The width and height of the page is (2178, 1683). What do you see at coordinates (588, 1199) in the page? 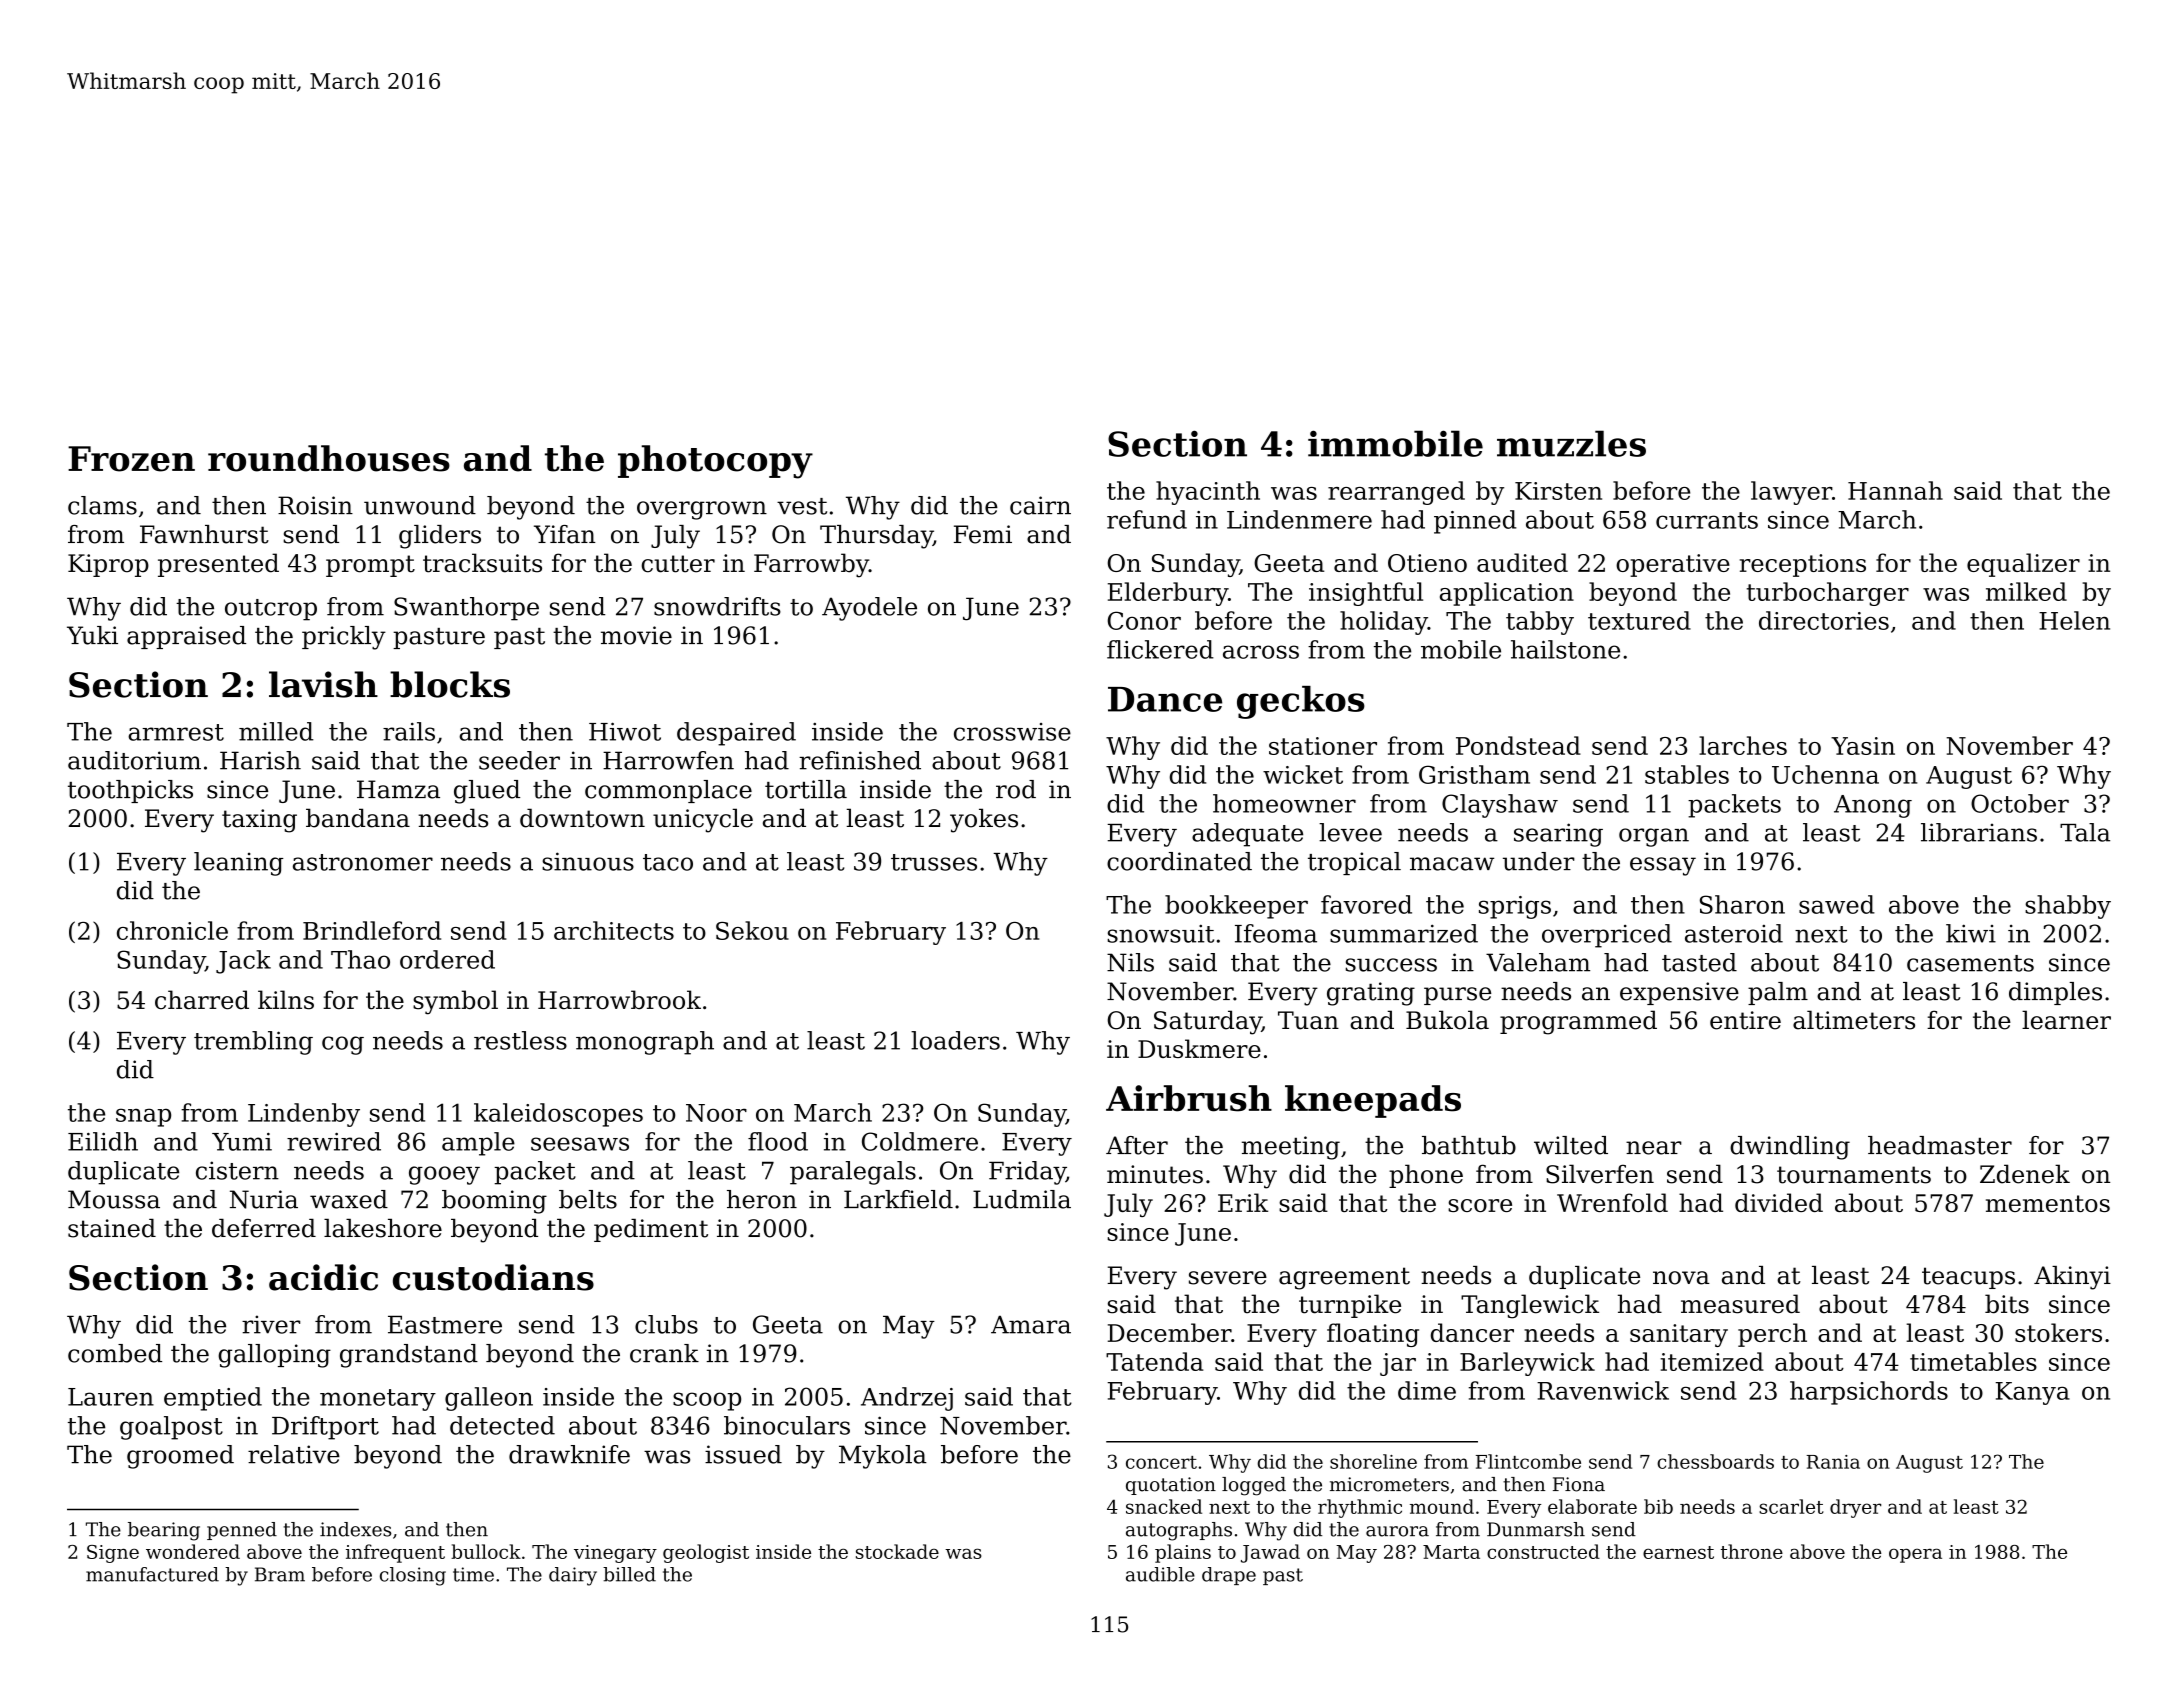
I see `belts` at bounding box center [588, 1199].
